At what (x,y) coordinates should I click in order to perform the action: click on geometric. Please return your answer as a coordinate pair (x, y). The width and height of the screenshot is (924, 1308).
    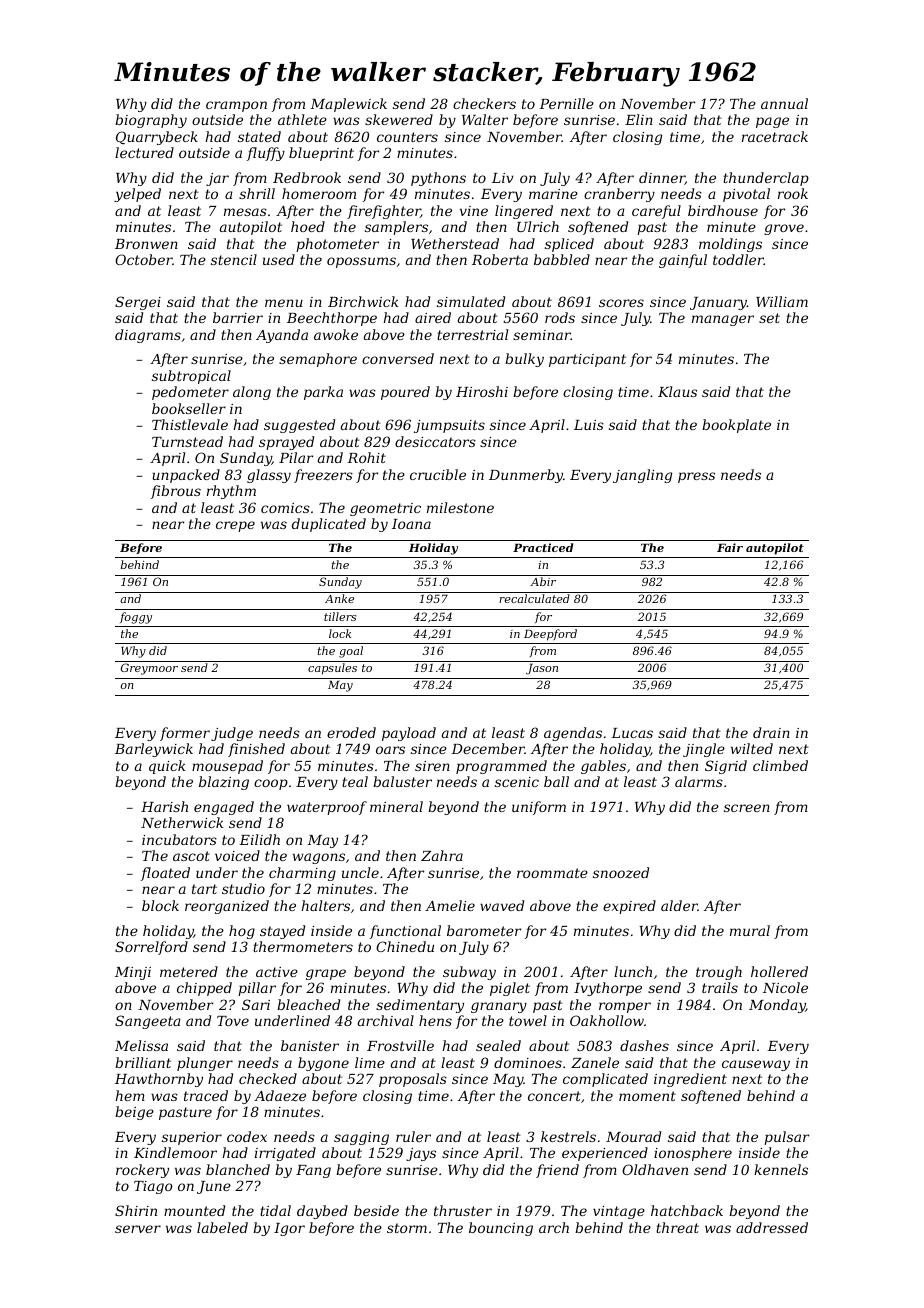
    Looking at the image, I should click on (385, 509).
